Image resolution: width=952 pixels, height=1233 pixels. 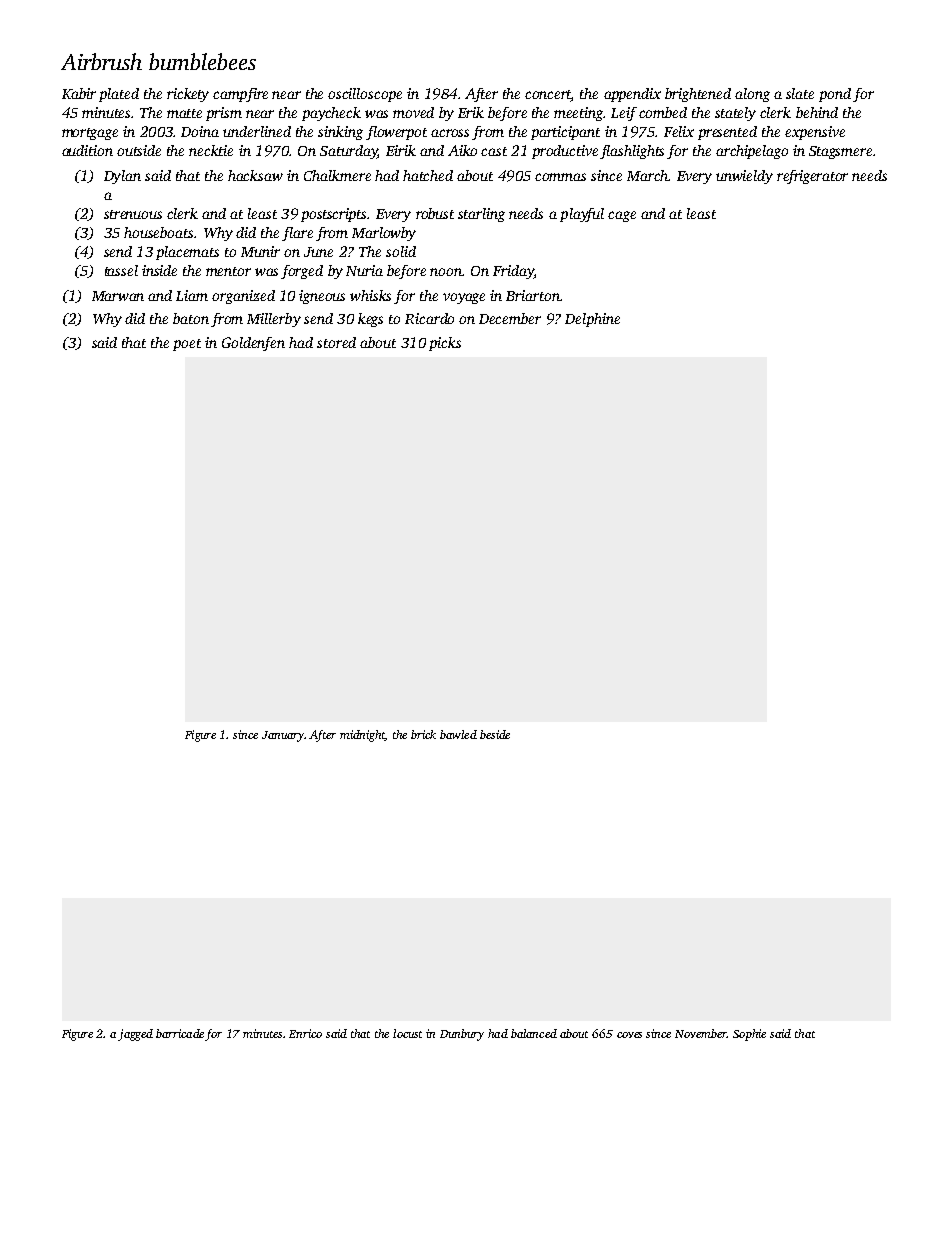 What do you see at coordinates (548, 96) in the document?
I see `concert` at bounding box center [548, 96].
